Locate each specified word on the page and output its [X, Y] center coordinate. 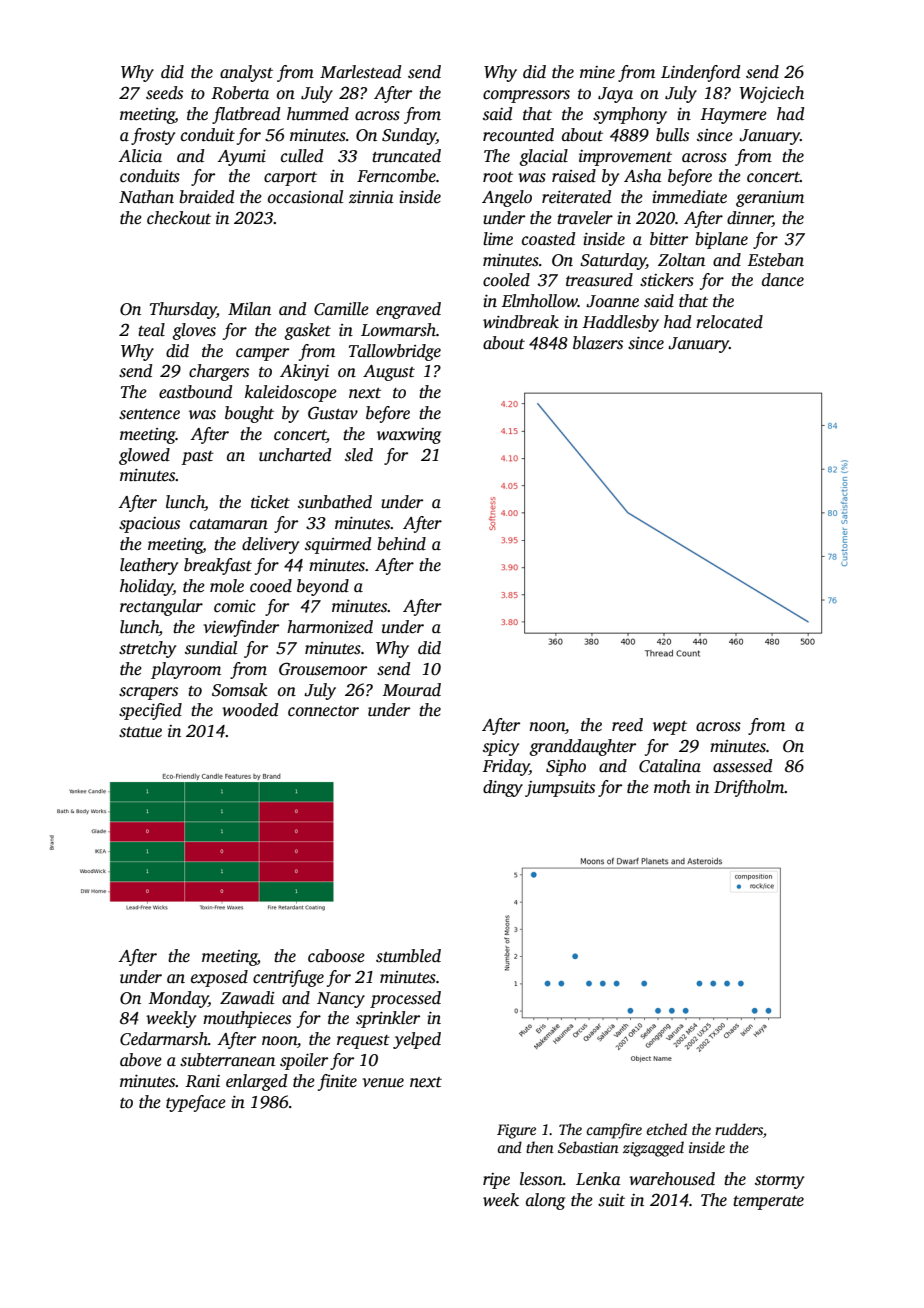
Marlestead [360, 72]
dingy [503, 788]
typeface [196, 1103]
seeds [164, 93]
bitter [669, 239]
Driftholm [749, 788]
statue [140, 732]
